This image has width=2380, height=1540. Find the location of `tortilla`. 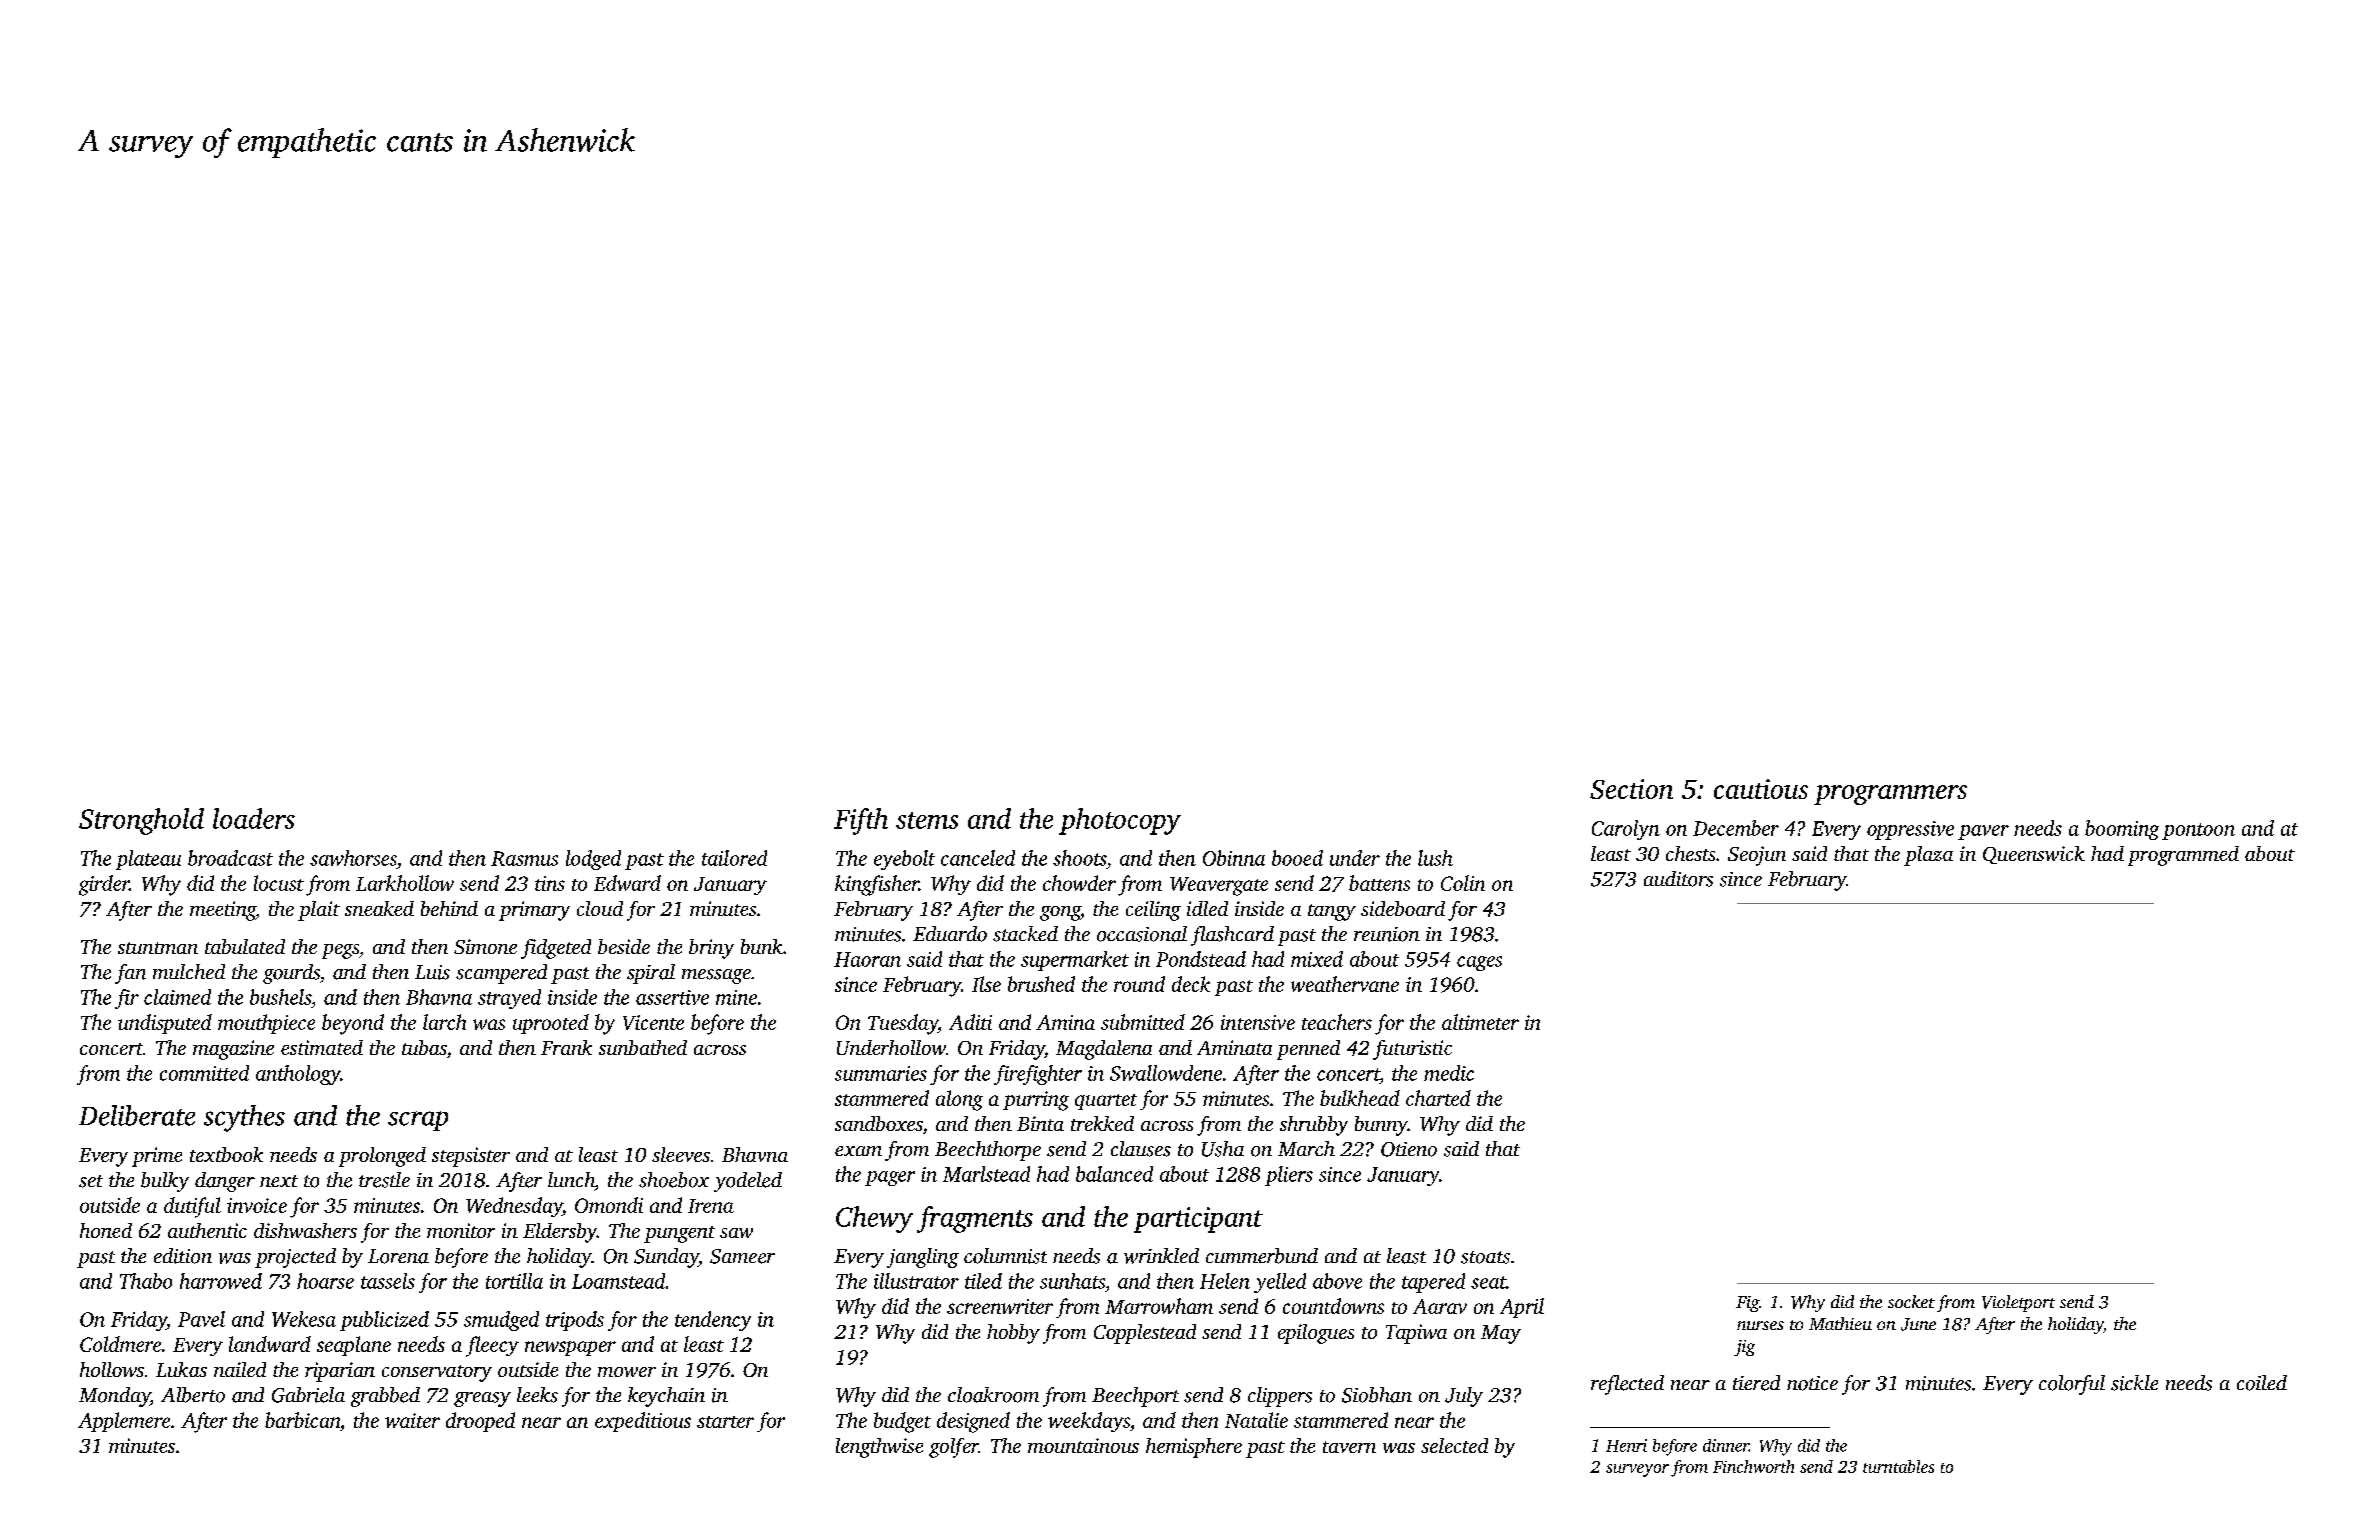

tortilla is located at coordinates (514, 1281).
